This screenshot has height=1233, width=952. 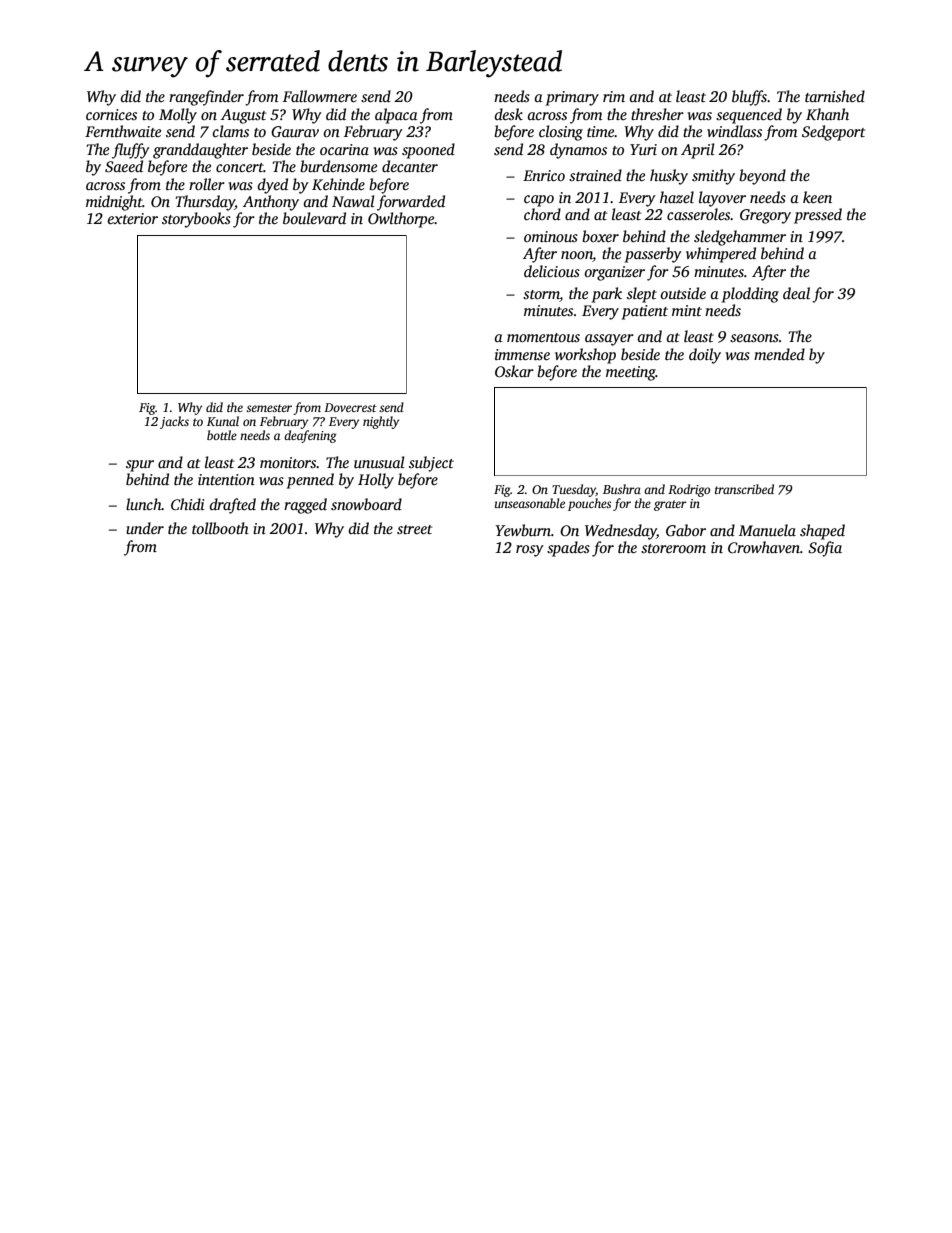 I want to click on sledgehammer, so click(x=740, y=238).
